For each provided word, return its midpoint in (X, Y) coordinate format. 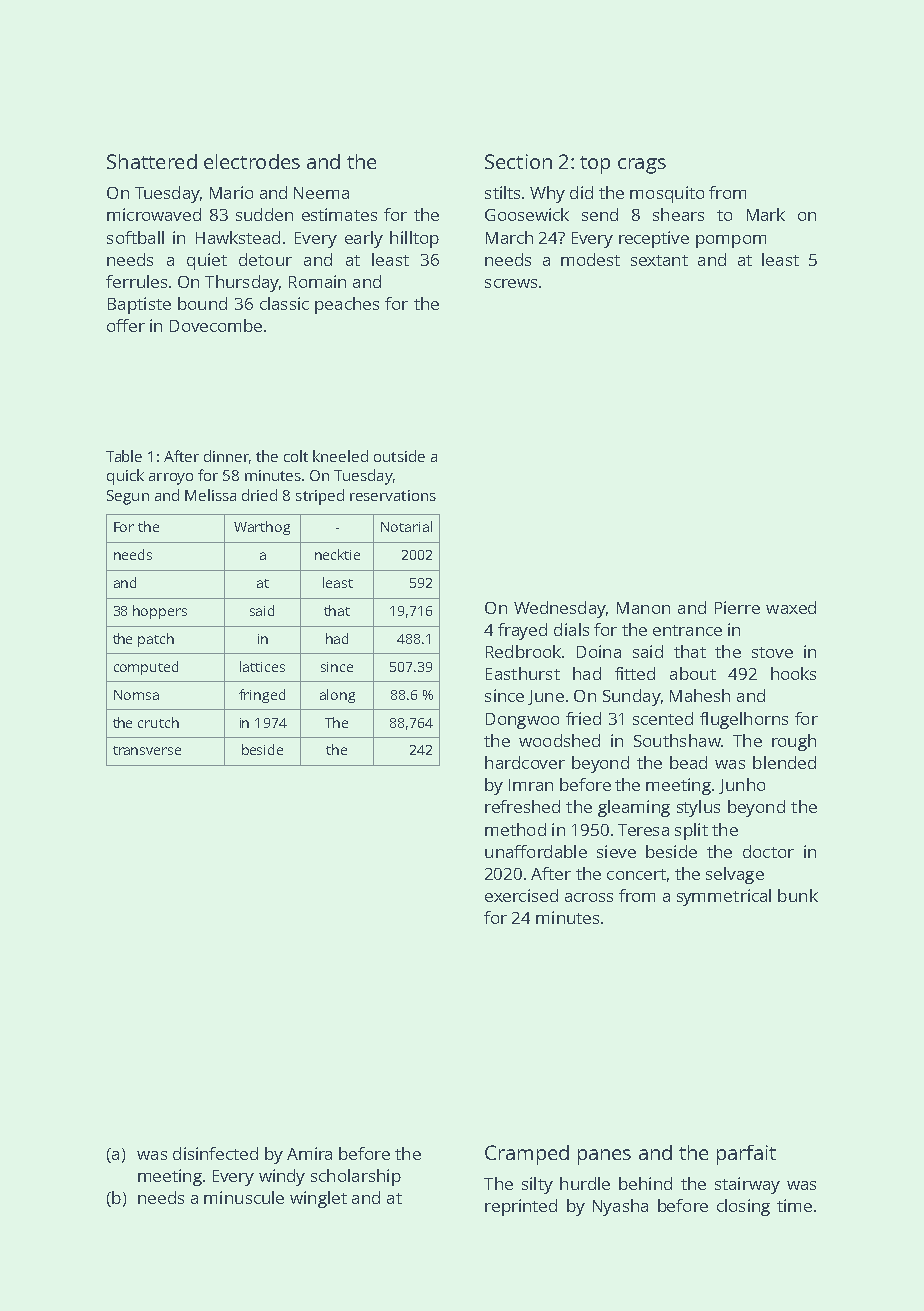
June (546, 697)
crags (642, 166)
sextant (659, 260)
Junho (742, 786)
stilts (502, 192)
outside (399, 456)
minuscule (244, 1197)
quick (125, 477)
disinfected (215, 1153)
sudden (264, 214)
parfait (746, 1155)
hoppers (160, 612)
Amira (309, 1153)
